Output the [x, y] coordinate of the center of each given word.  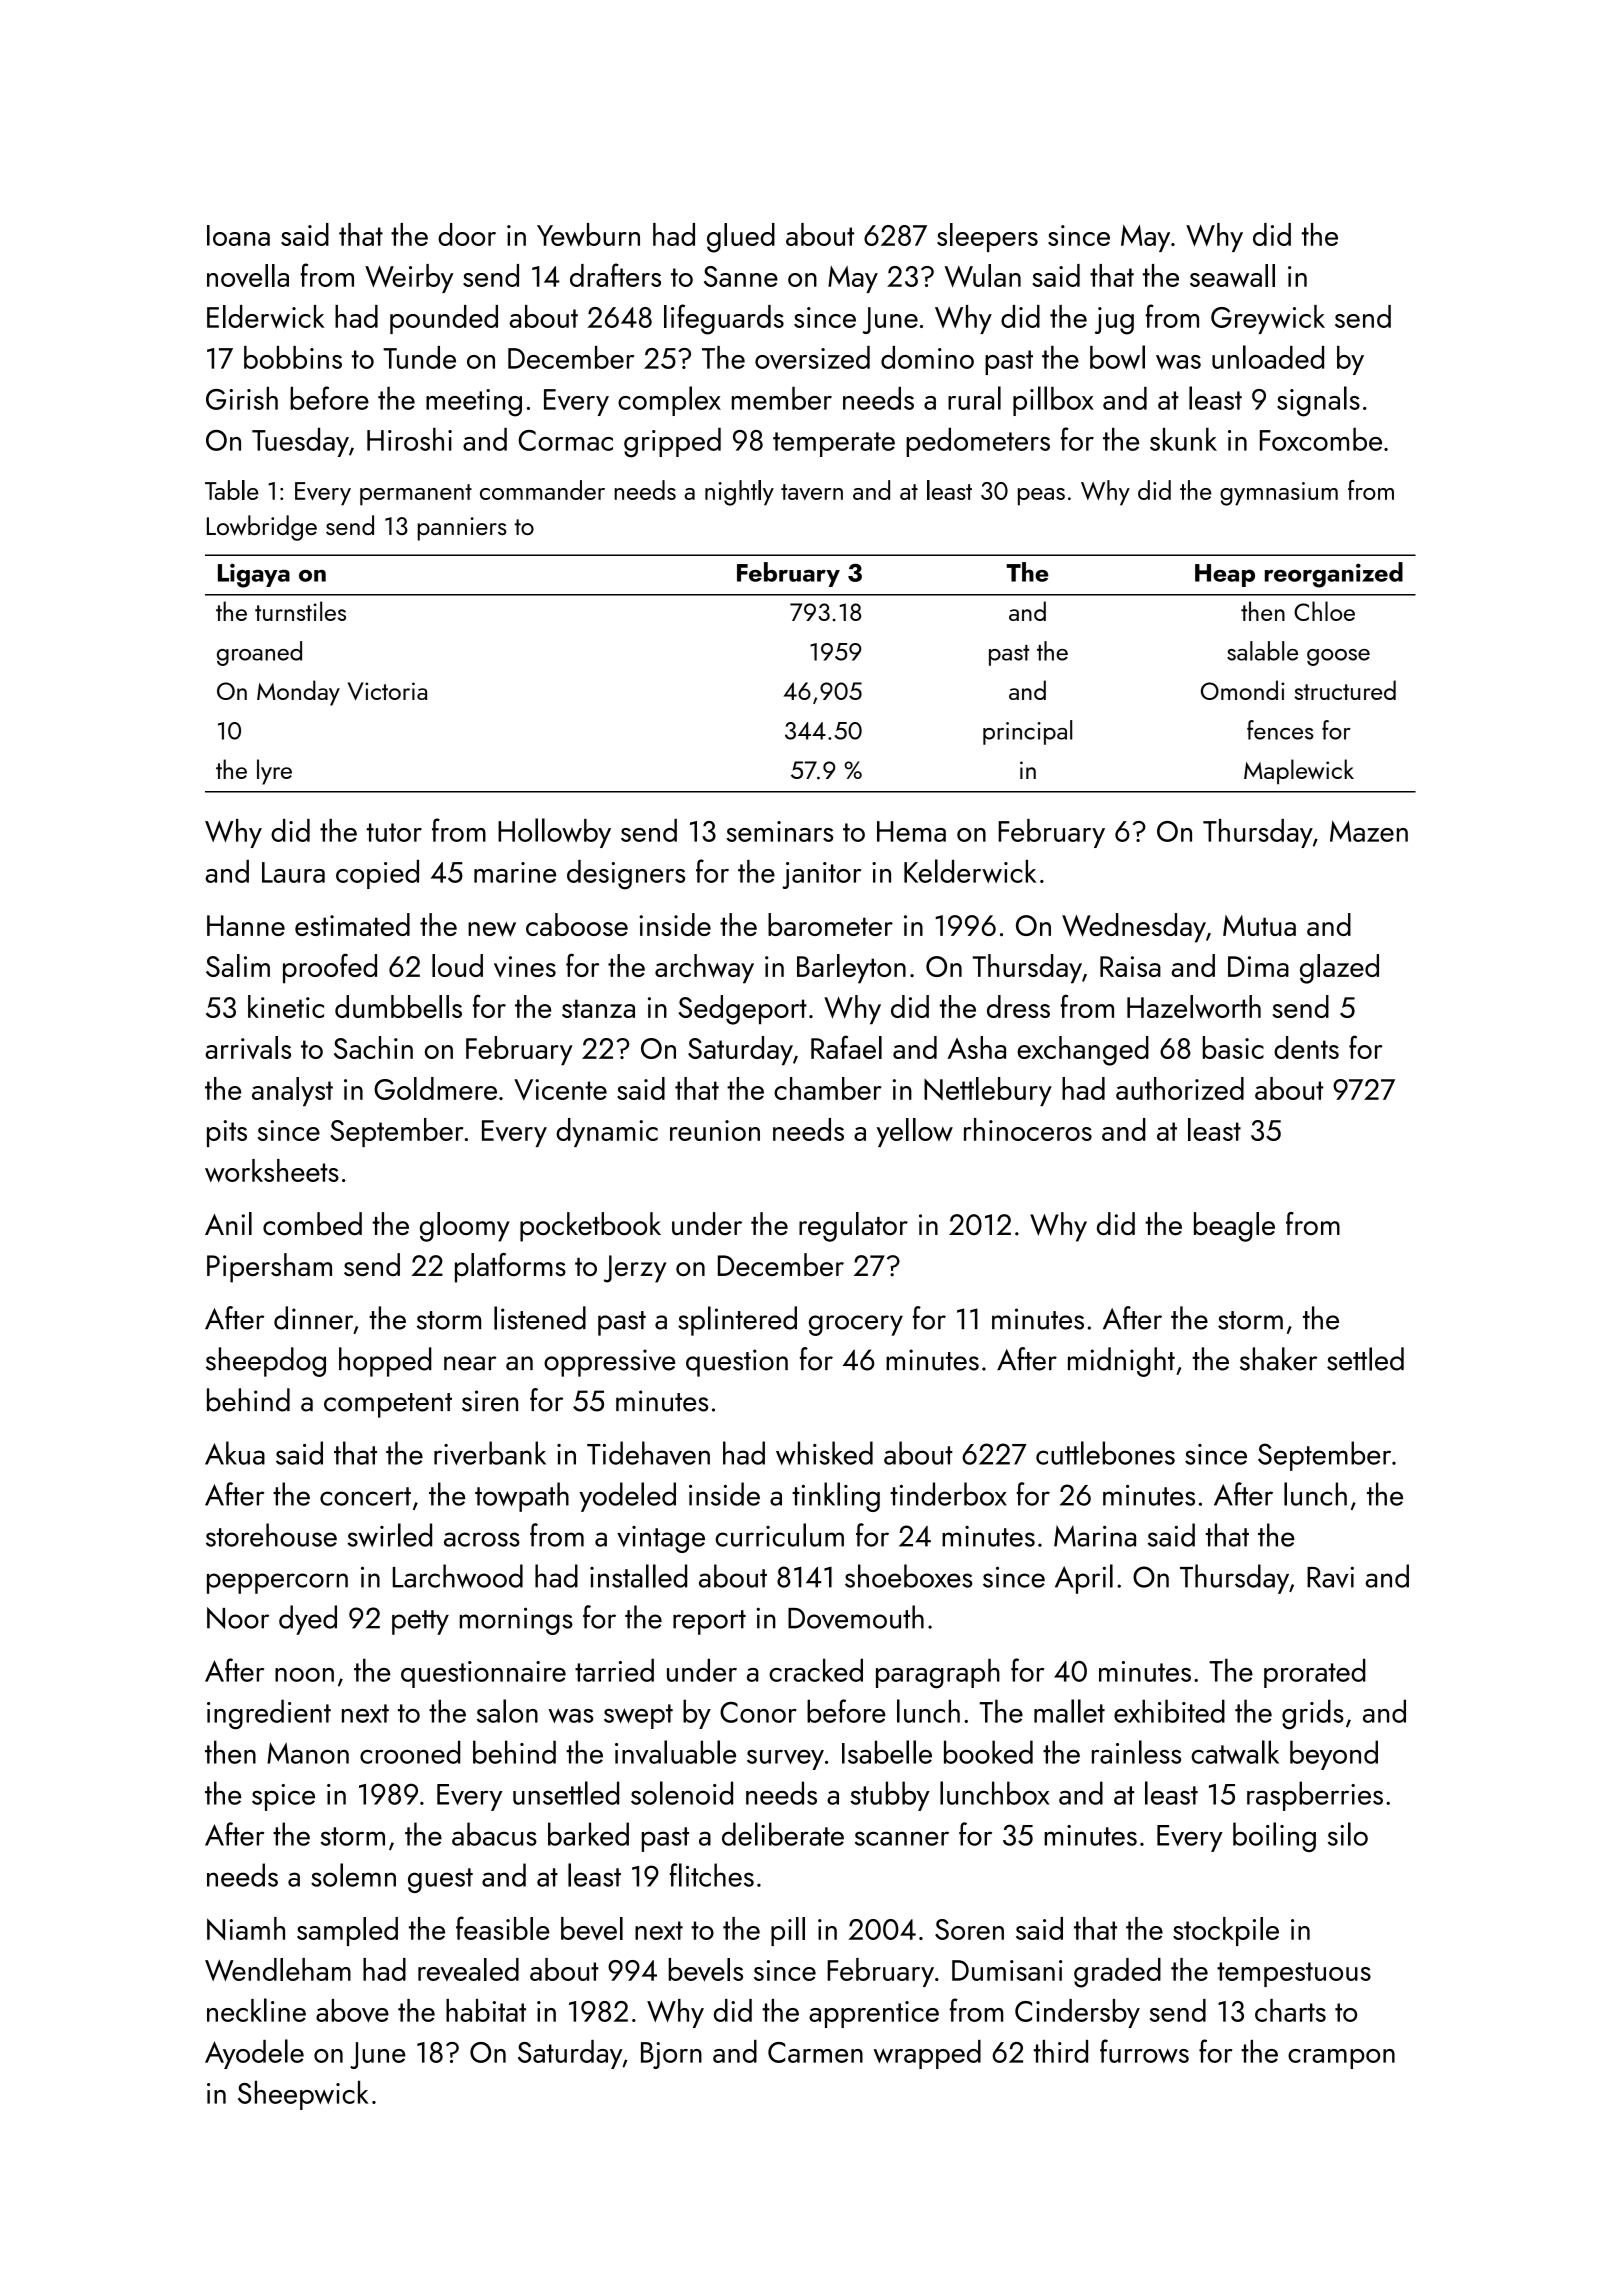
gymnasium [1279, 494]
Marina [1095, 1536]
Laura [293, 872]
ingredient [269, 1714]
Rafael [846, 1047]
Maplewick [1299, 771]
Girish [242, 398]
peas [1041, 497]
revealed [468, 1969]
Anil [228, 1223]
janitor [821, 875]
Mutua [1259, 925]
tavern [812, 492]
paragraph [938, 1673]
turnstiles [300, 611]
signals [1318, 401]
